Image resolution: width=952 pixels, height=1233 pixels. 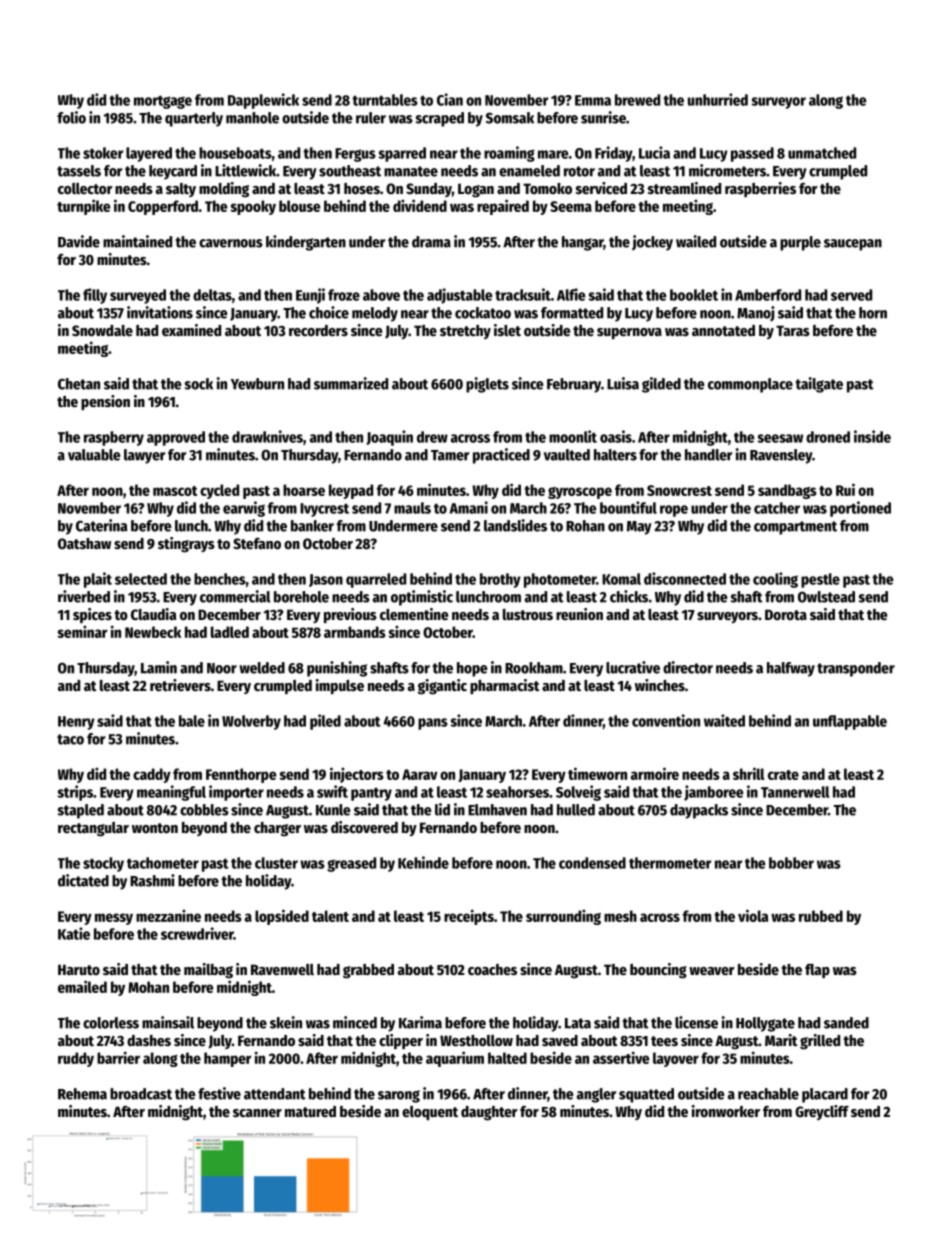 What do you see at coordinates (412, 508) in the page?
I see `mauls` at bounding box center [412, 508].
